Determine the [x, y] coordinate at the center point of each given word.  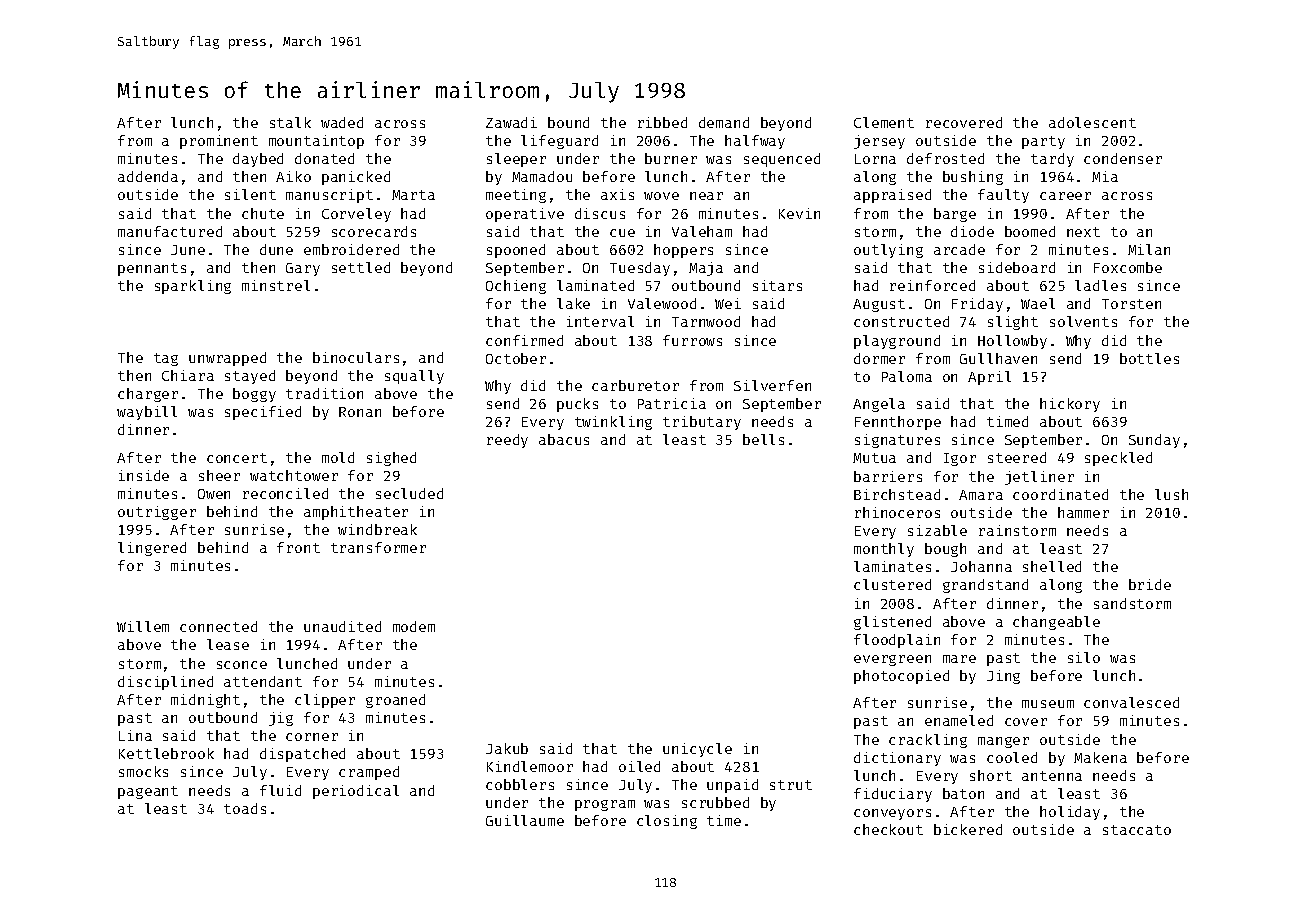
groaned [395, 701]
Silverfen [772, 385]
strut [791, 785]
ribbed [662, 122]
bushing [973, 178]
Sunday [1154, 441]
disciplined [165, 683]
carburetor [635, 385]
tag [166, 359]
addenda [148, 176]
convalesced [1131, 702]
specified [263, 413]
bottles [1149, 358]
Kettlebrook [166, 753]
